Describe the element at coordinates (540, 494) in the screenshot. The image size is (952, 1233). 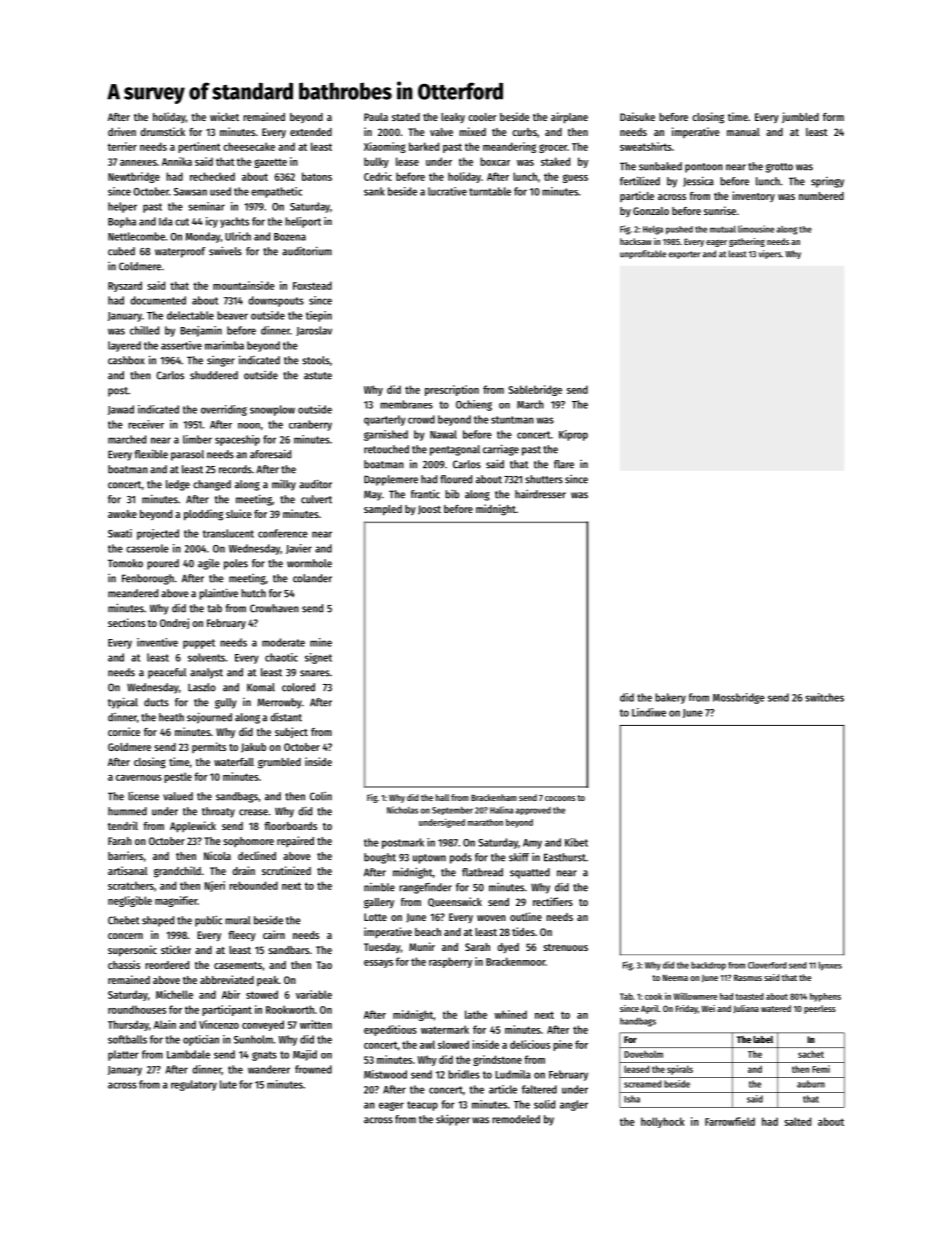
I see `hairdresser` at that location.
